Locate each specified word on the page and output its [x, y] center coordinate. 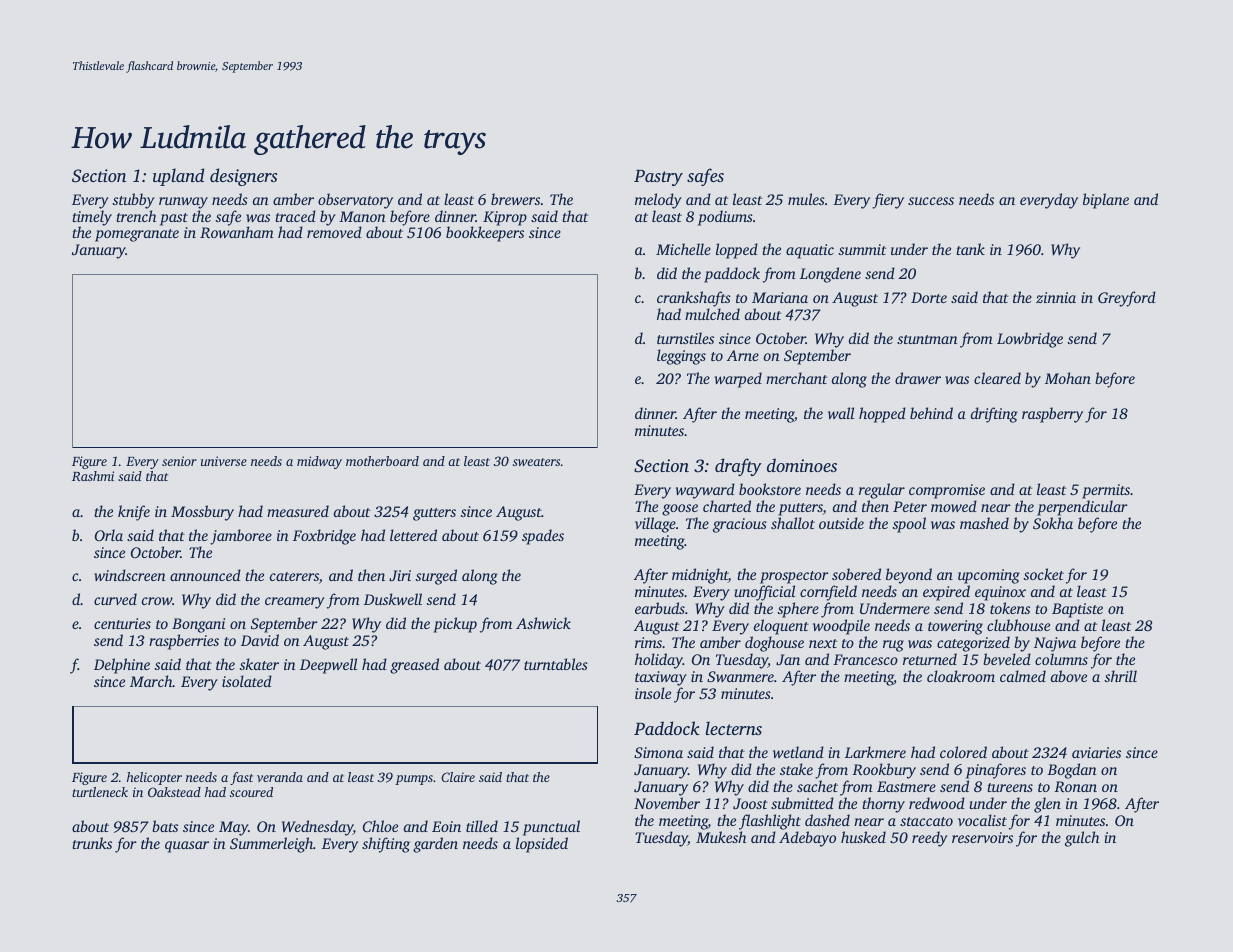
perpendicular [1082, 508]
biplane [1106, 201]
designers [243, 177]
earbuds [660, 608]
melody [658, 201]
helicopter [154, 778]
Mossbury [202, 513]
